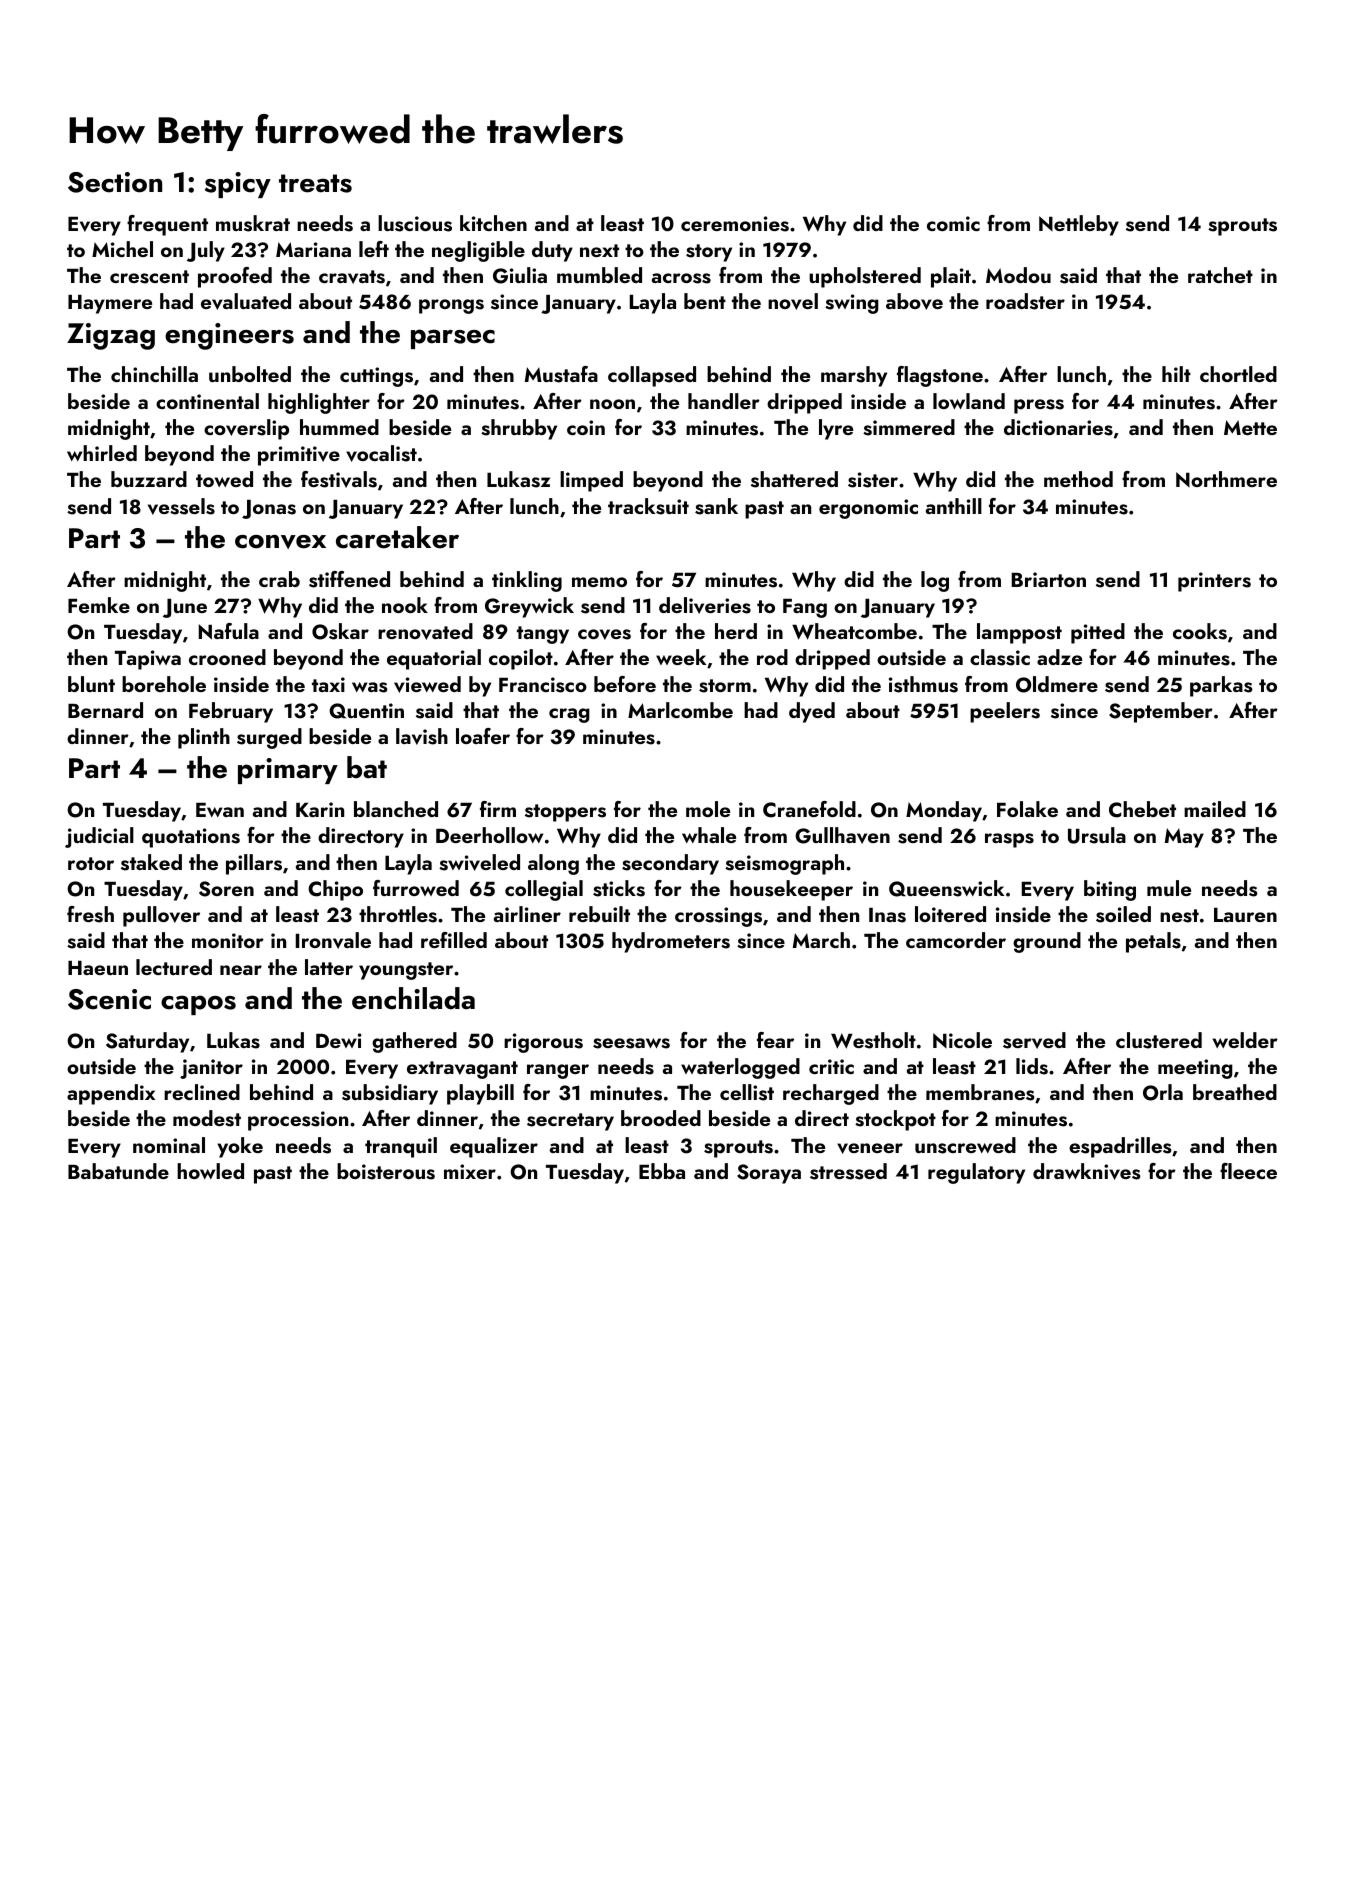  I want to click on enchilada, so click(413, 998).
